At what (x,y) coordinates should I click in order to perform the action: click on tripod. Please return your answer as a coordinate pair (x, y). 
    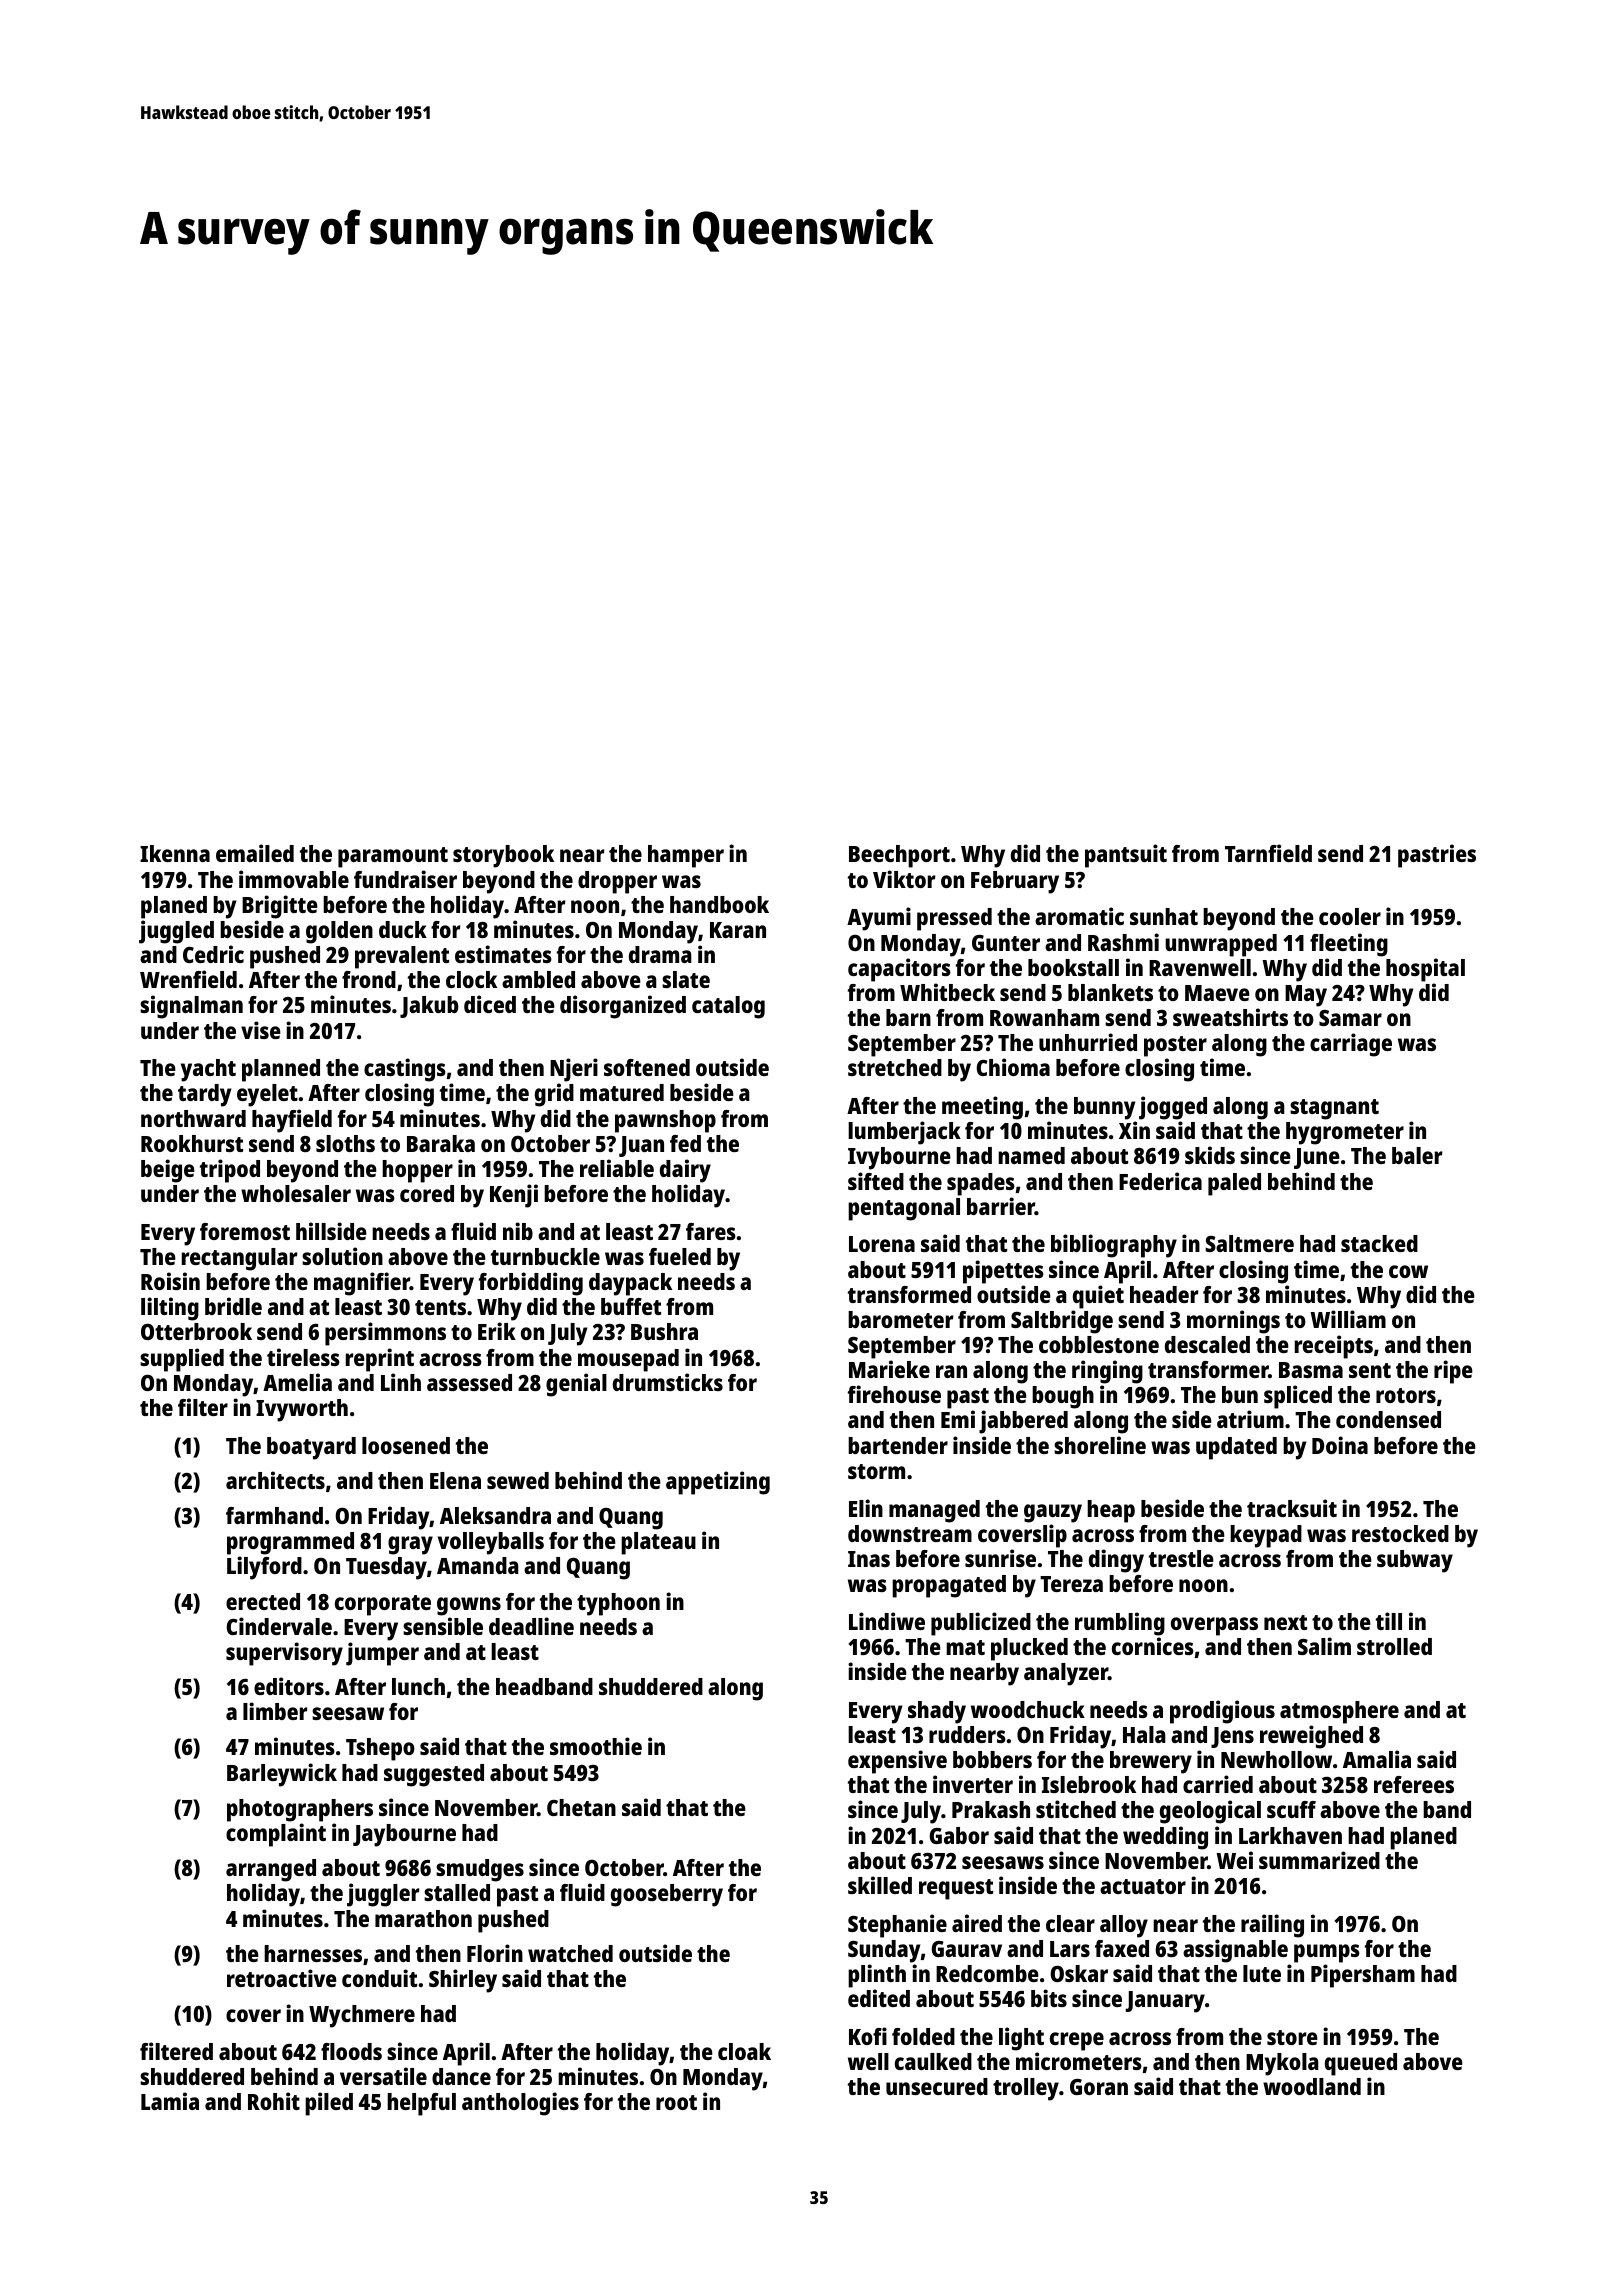
    Looking at the image, I should click on (230, 1171).
